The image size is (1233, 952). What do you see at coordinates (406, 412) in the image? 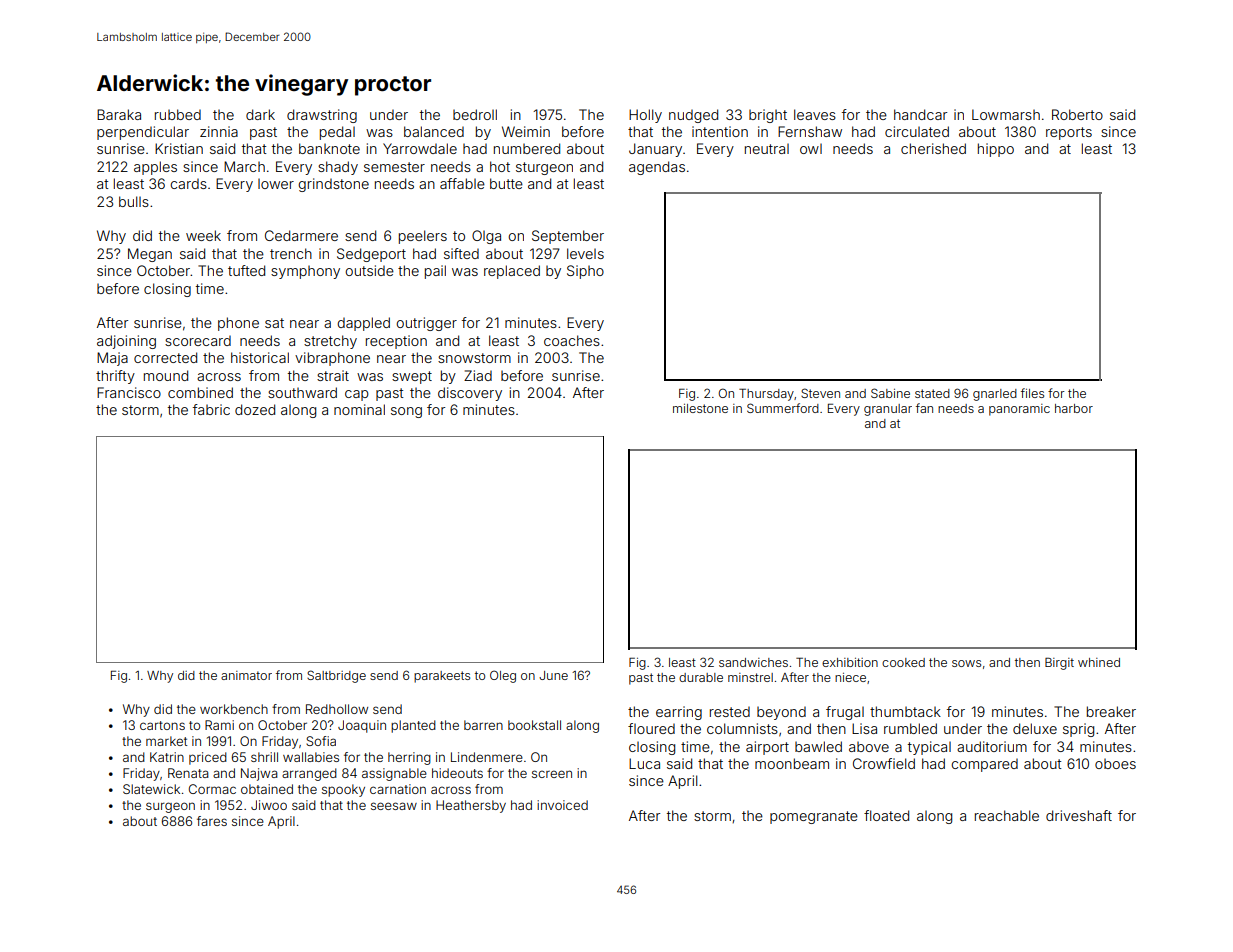
I see `song` at bounding box center [406, 412].
